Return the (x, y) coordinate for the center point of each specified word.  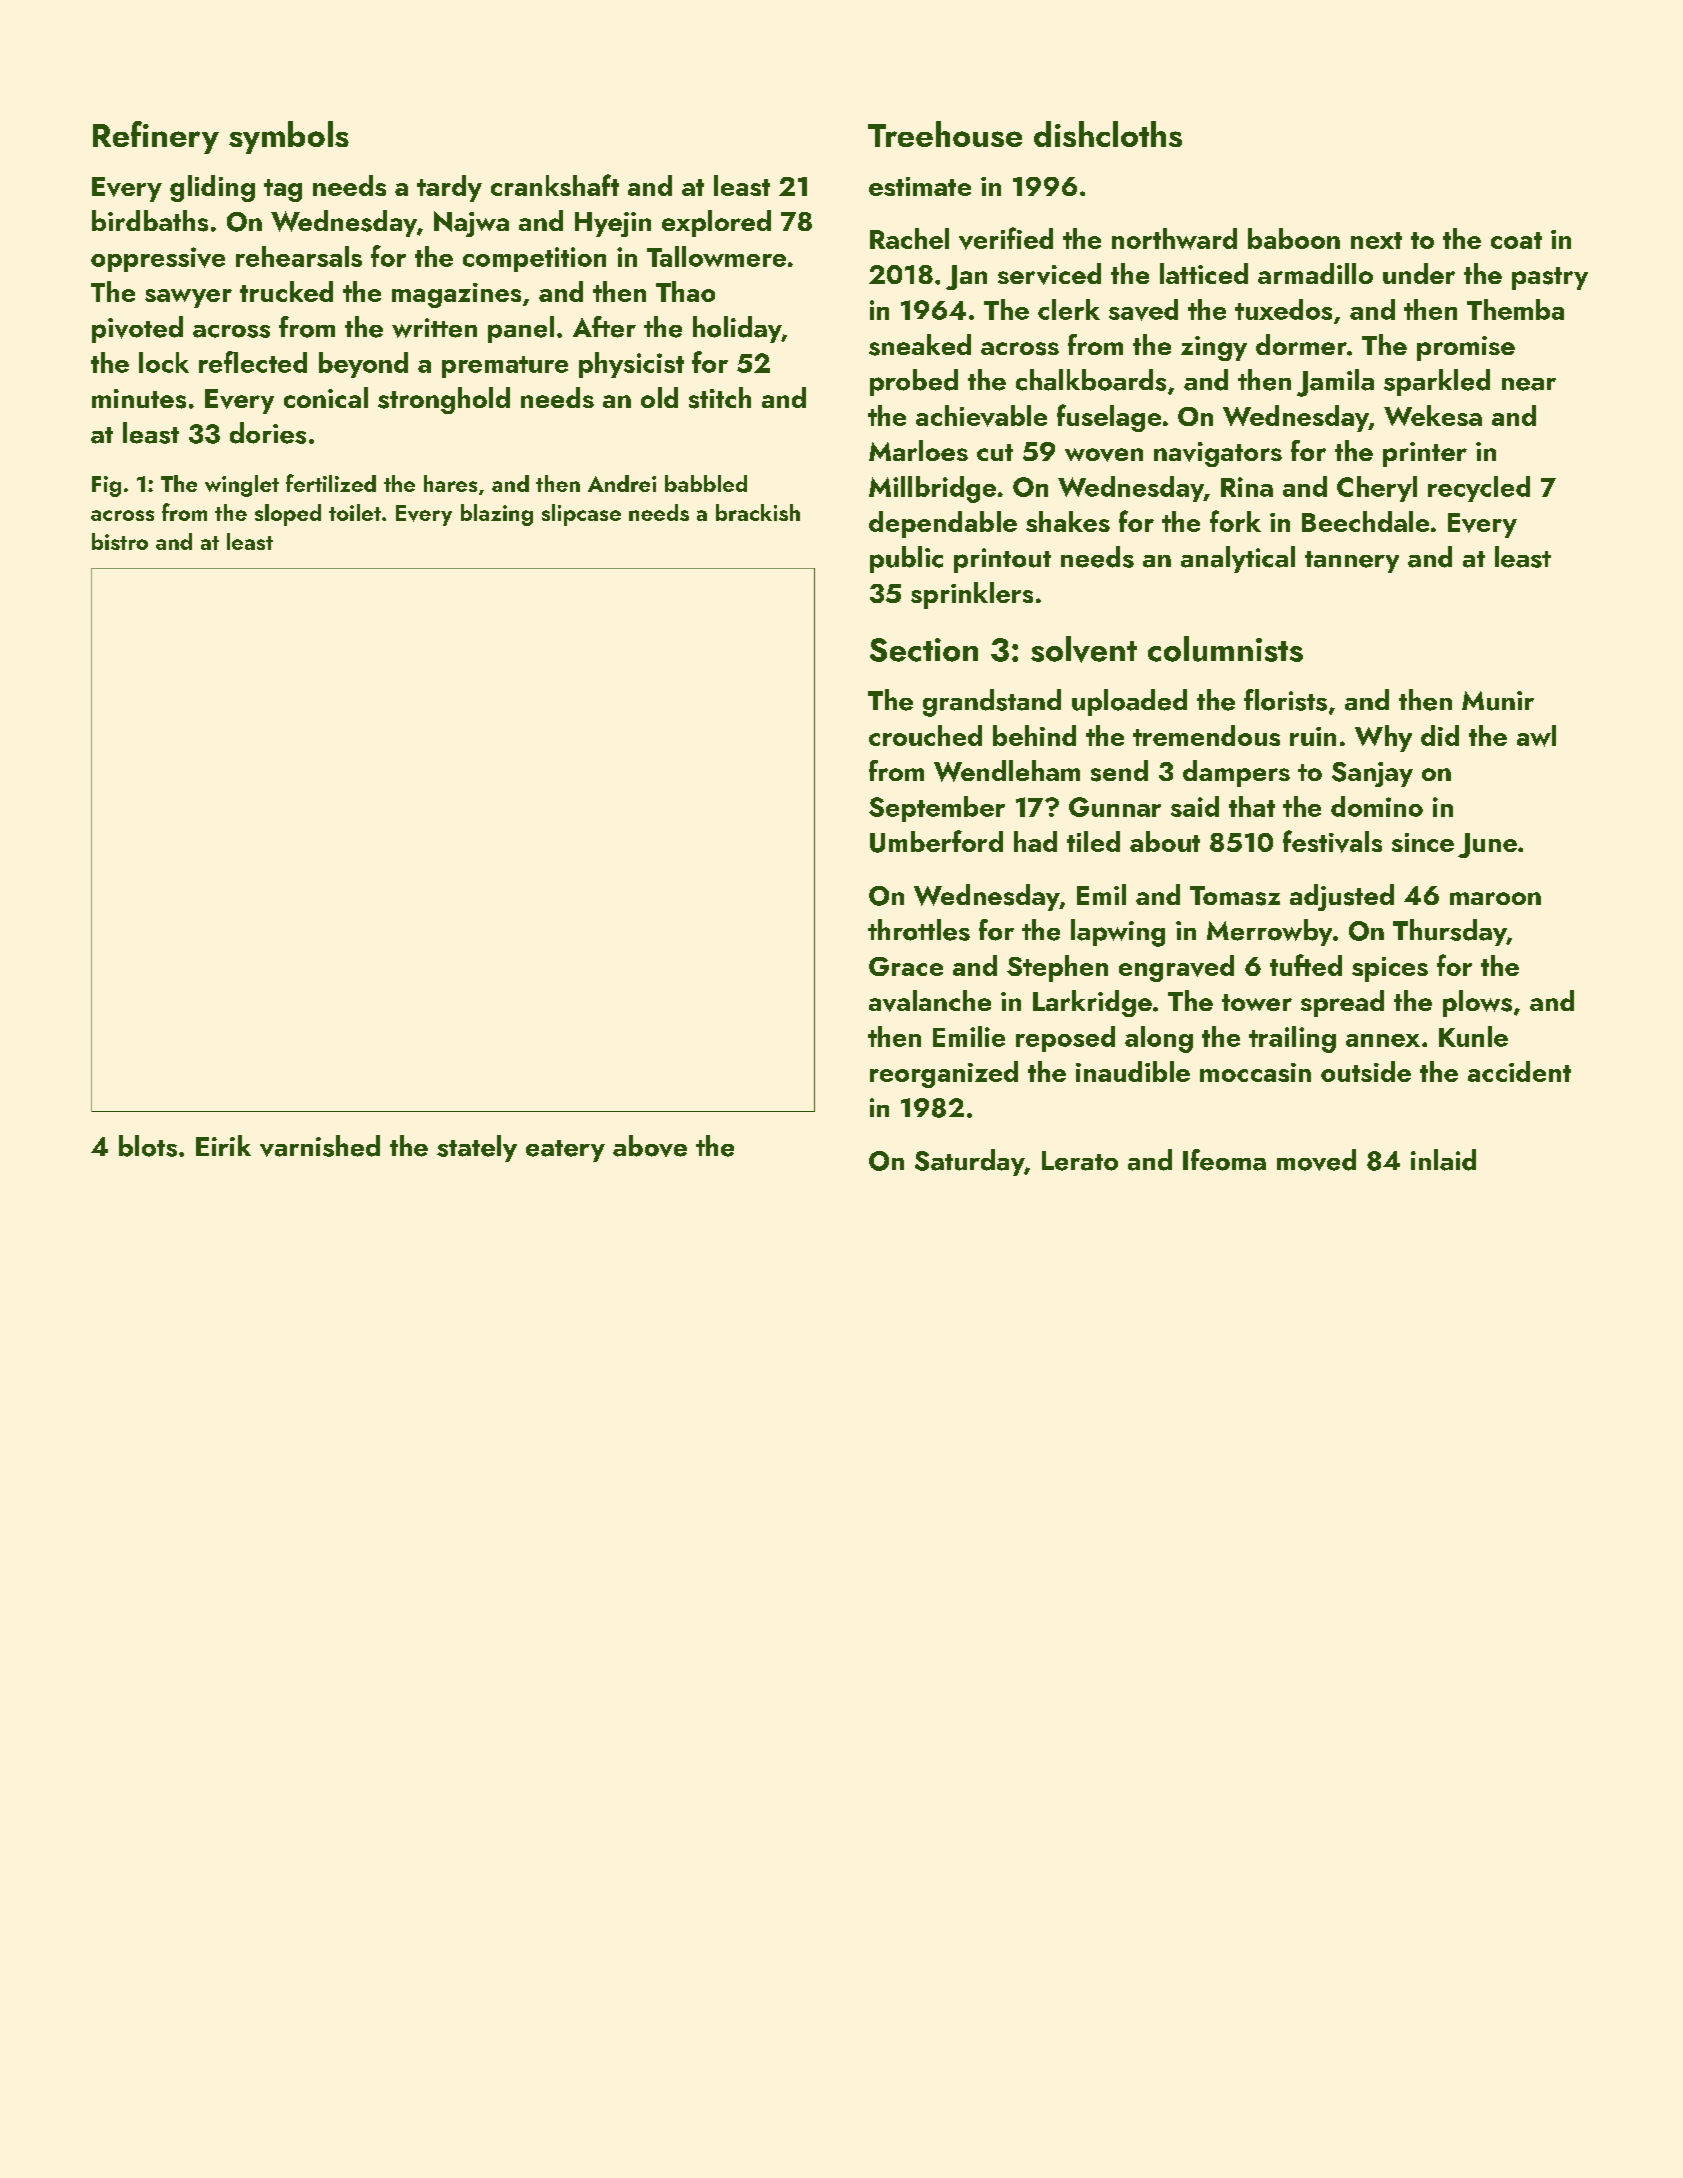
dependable (943, 524)
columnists (1225, 649)
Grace (906, 966)
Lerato (1080, 1161)
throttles (919, 930)
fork (1235, 521)
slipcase (581, 515)
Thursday (1450, 932)
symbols (289, 137)
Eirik (223, 1145)
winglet (242, 486)
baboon (1294, 238)
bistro (120, 541)
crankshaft (555, 185)
